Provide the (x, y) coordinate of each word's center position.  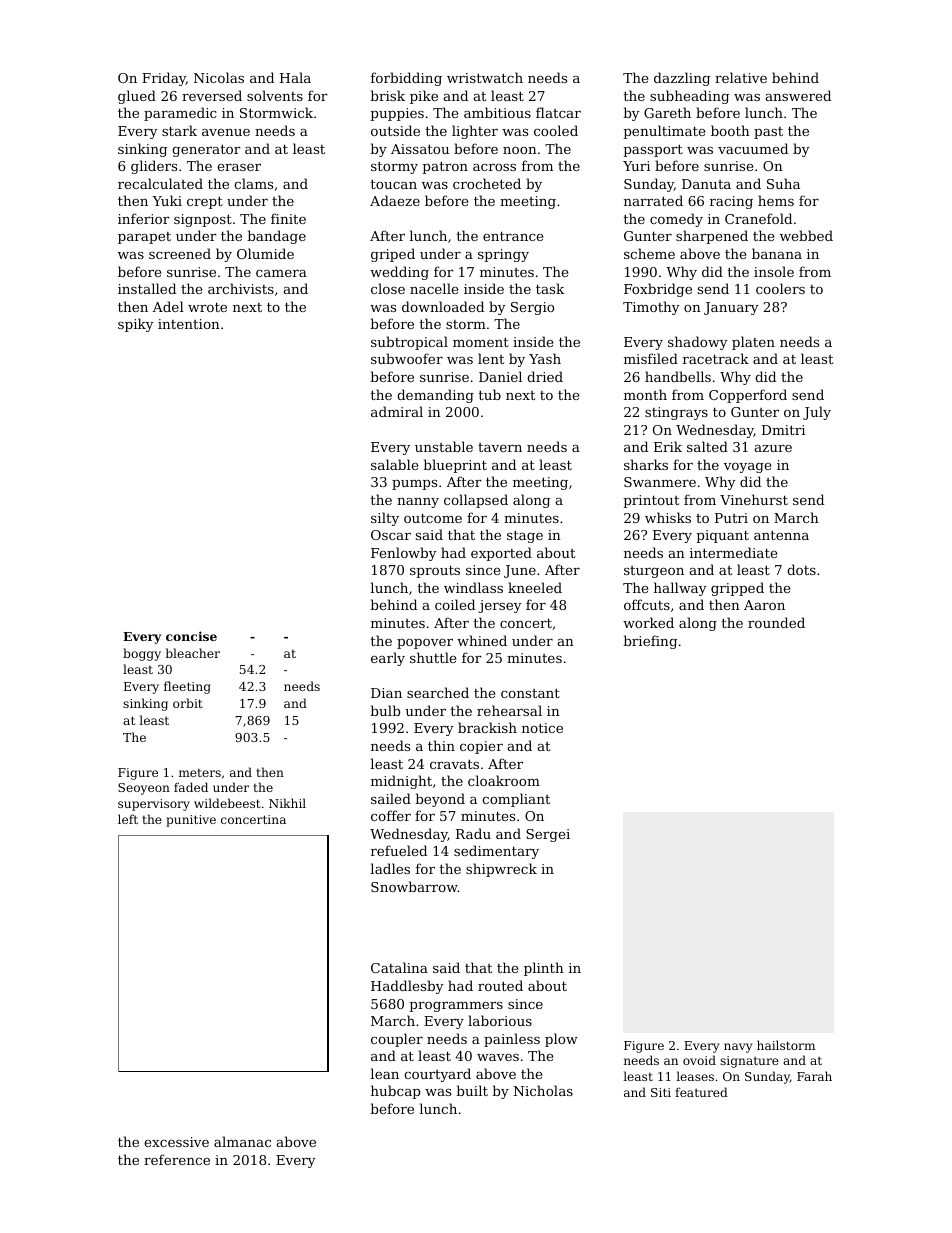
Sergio (532, 308)
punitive (191, 821)
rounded (776, 622)
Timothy (651, 308)
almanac (242, 1141)
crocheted (487, 183)
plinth (544, 969)
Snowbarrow (414, 886)
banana (777, 253)
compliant (516, 800)
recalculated (160, 183)
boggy (142, 654)
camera (281, 273)
